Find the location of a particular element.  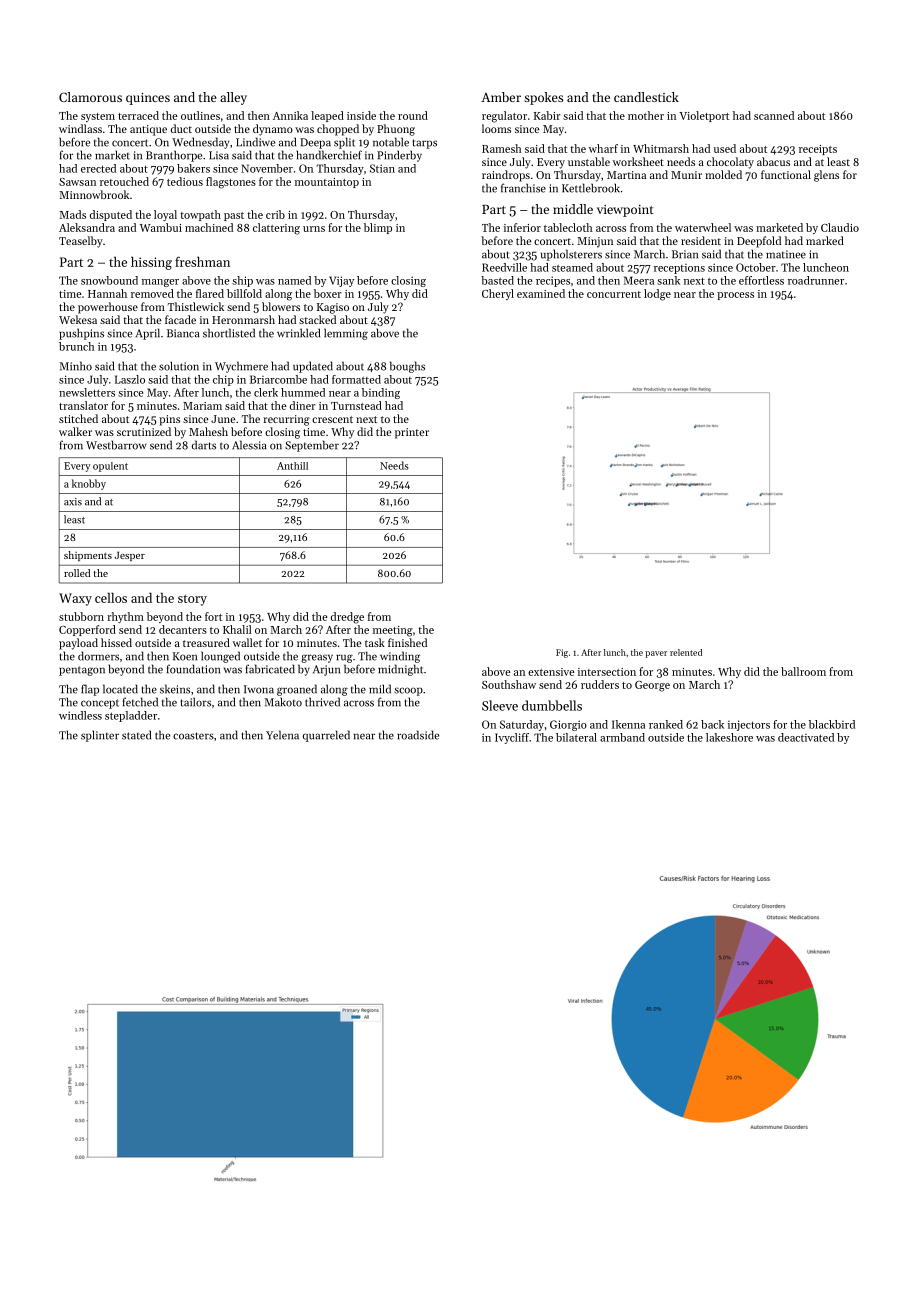

printer is located at coordinates (412, 433).
